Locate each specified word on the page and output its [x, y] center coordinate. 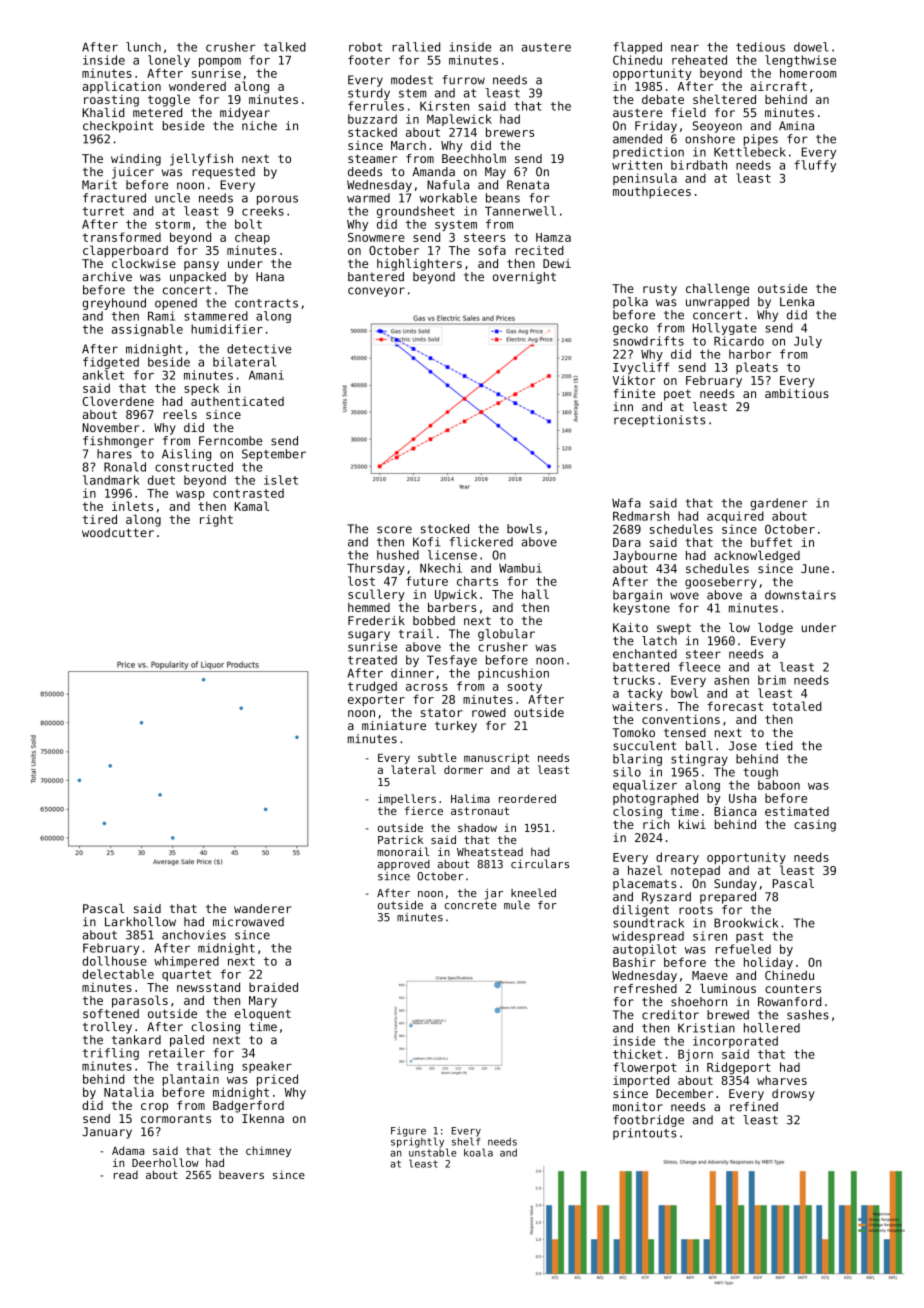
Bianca [735, 811]
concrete [471, 905]
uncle [172, 198]
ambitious [797, 393]
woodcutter [118, 532]
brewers [510, 132]
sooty [525, 687]
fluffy [815, 166]
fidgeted [111, 363]
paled [187, 1041]
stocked [445, 529]
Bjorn [695, 1055]
